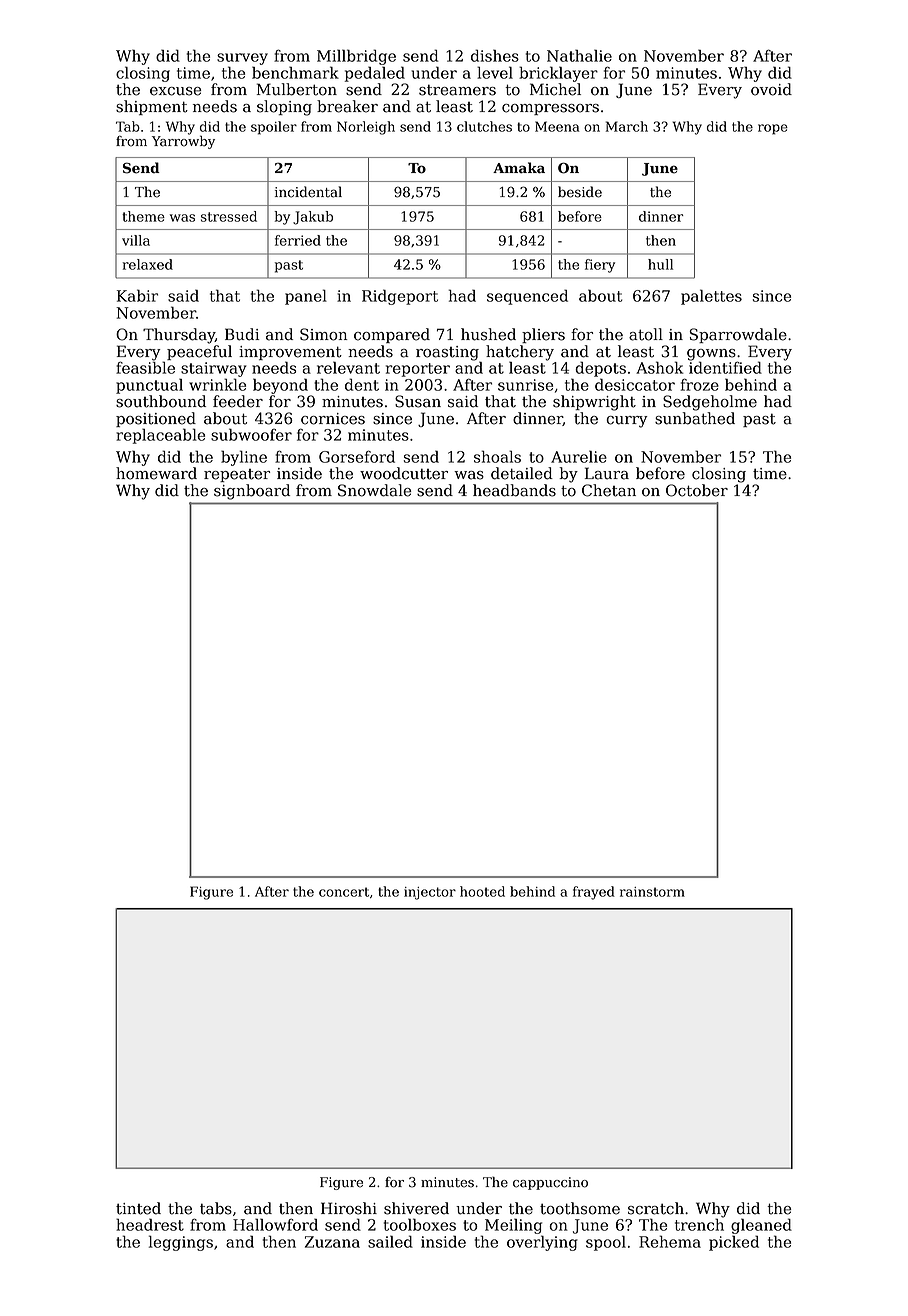 The width and height of the image is (908, 1316). What do you see at coordinates (557, 126) in the image?
I see `Meena` at bounding box center [557, 126].
